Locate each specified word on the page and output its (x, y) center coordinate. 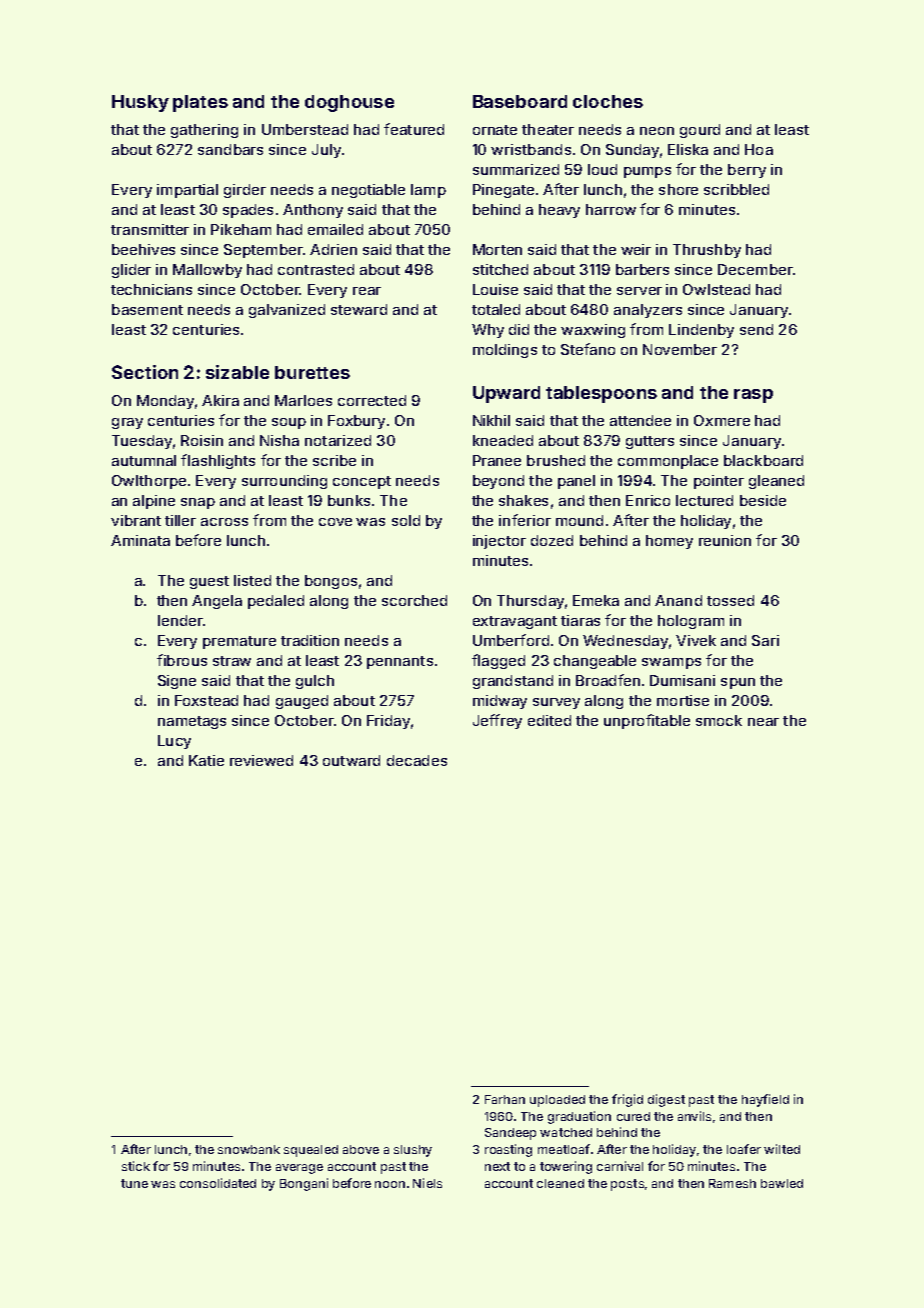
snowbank (249, 1149)
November (680, 349)
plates (200, 103)
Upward (506, 394)
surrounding (284, 482)
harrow (611, 209)
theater (548, 129)
